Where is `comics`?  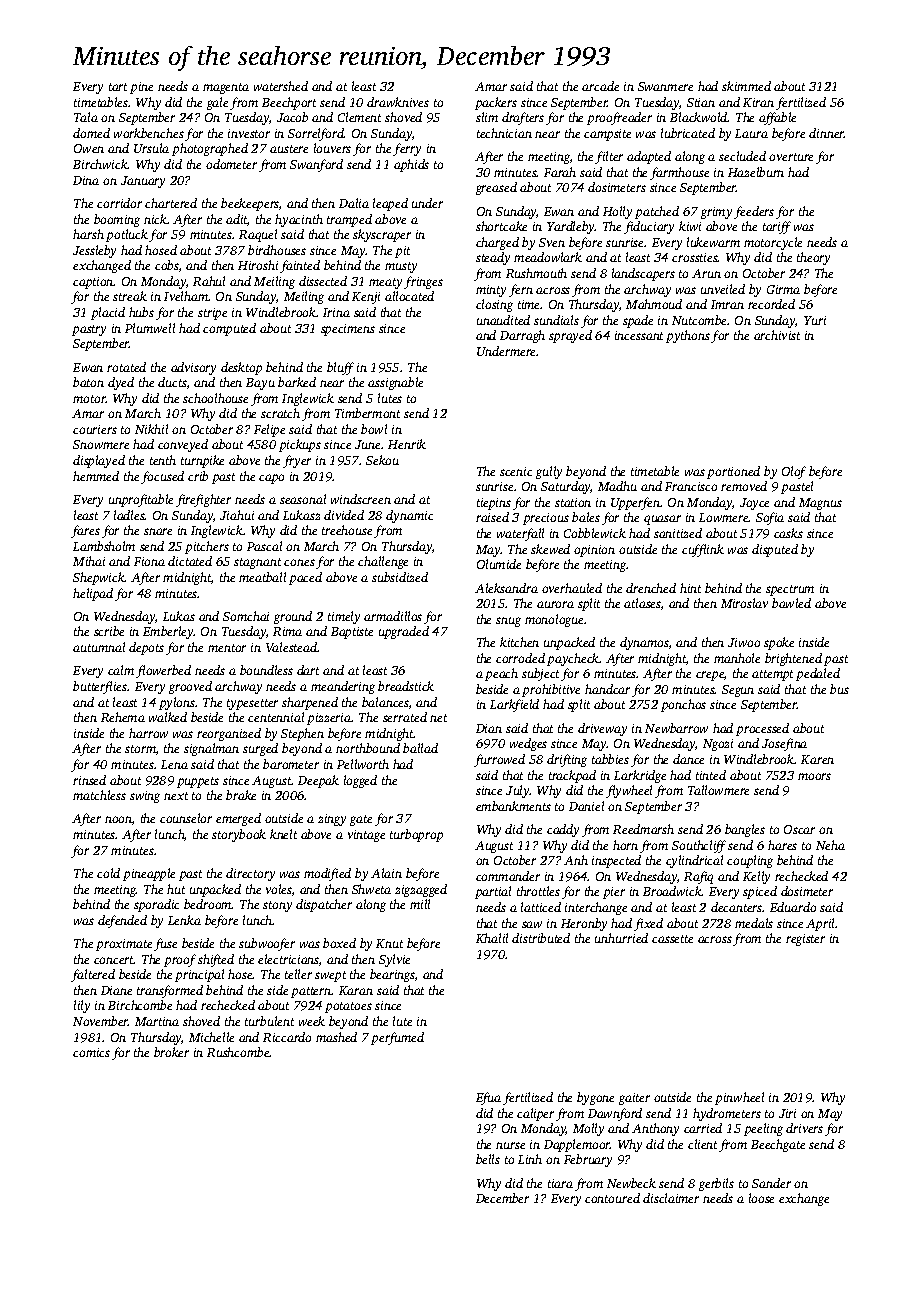 comics is located at coordinates (91, 1052).
